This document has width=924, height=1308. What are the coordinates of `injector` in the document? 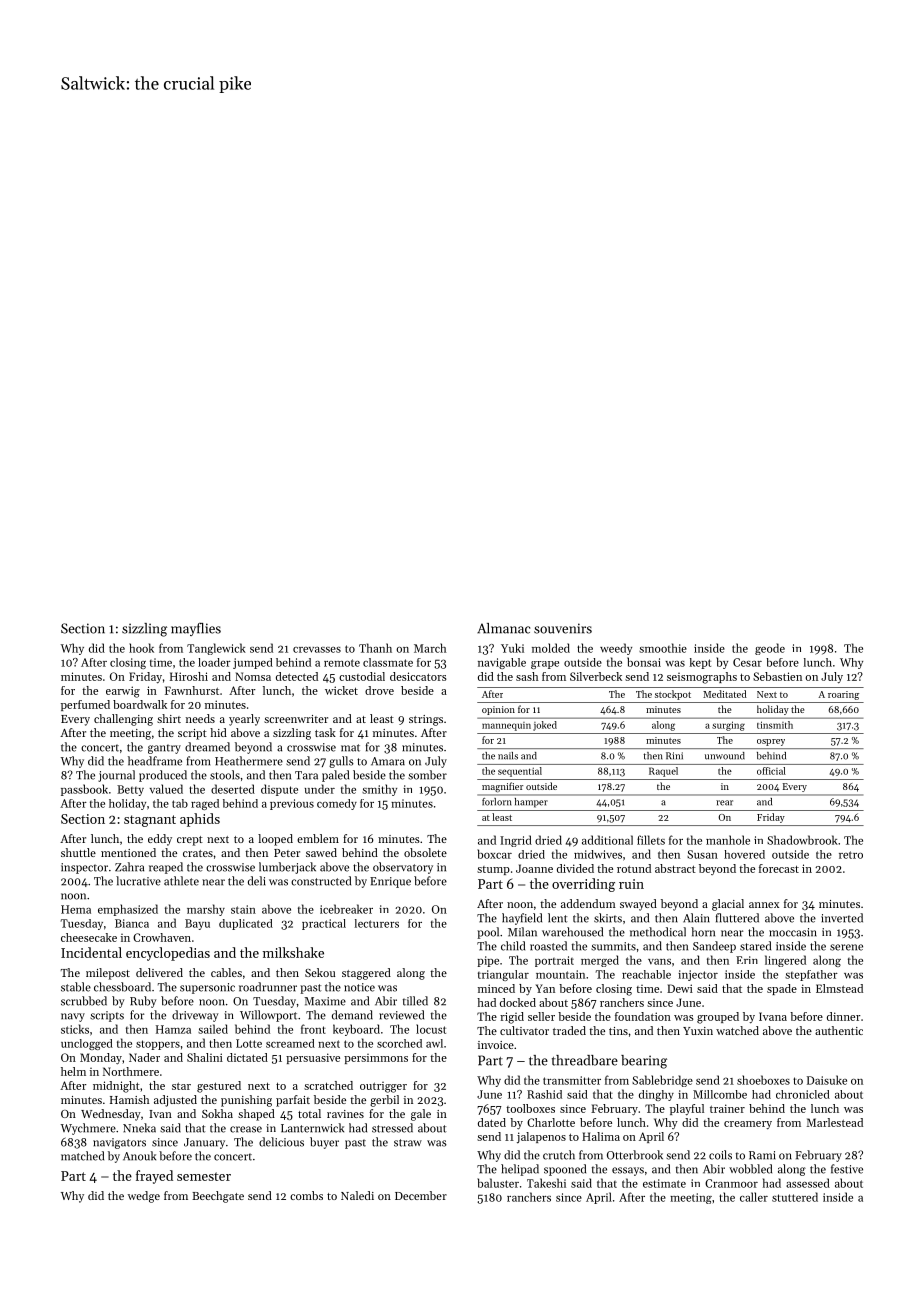 It's located at (698, 975).
